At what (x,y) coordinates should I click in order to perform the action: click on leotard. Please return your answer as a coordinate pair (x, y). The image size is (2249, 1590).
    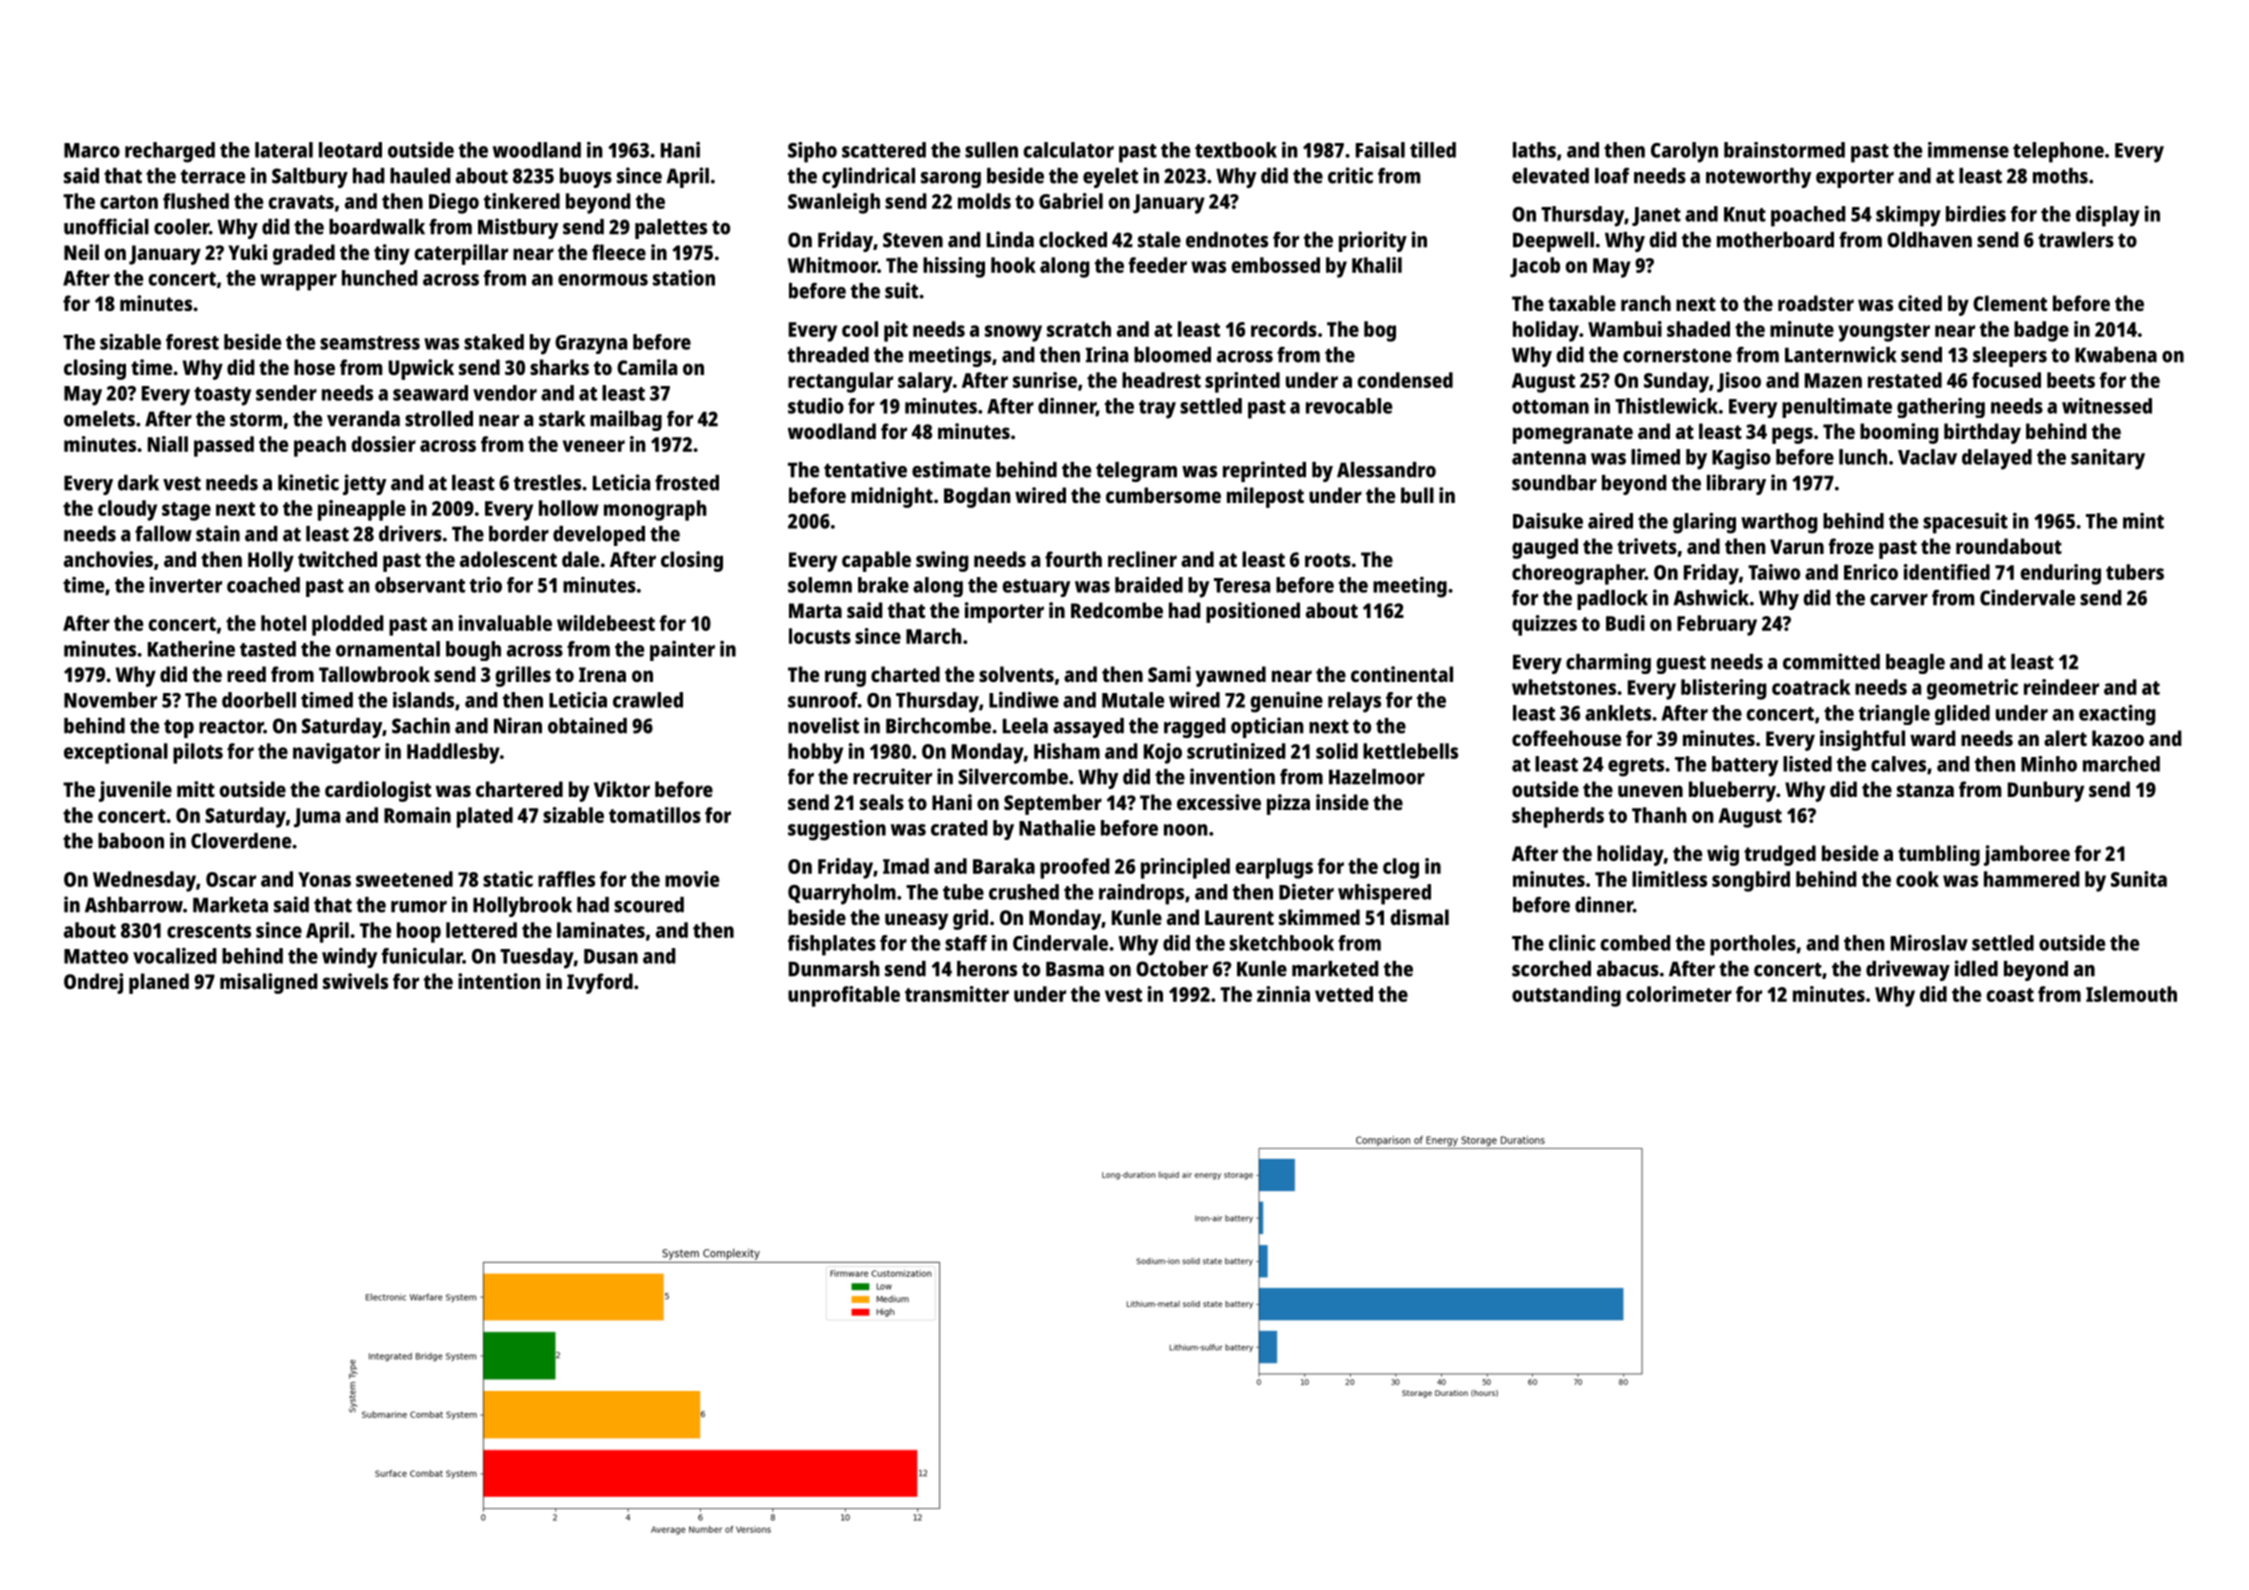
    Looking at the image, I should click on (350, 150).
